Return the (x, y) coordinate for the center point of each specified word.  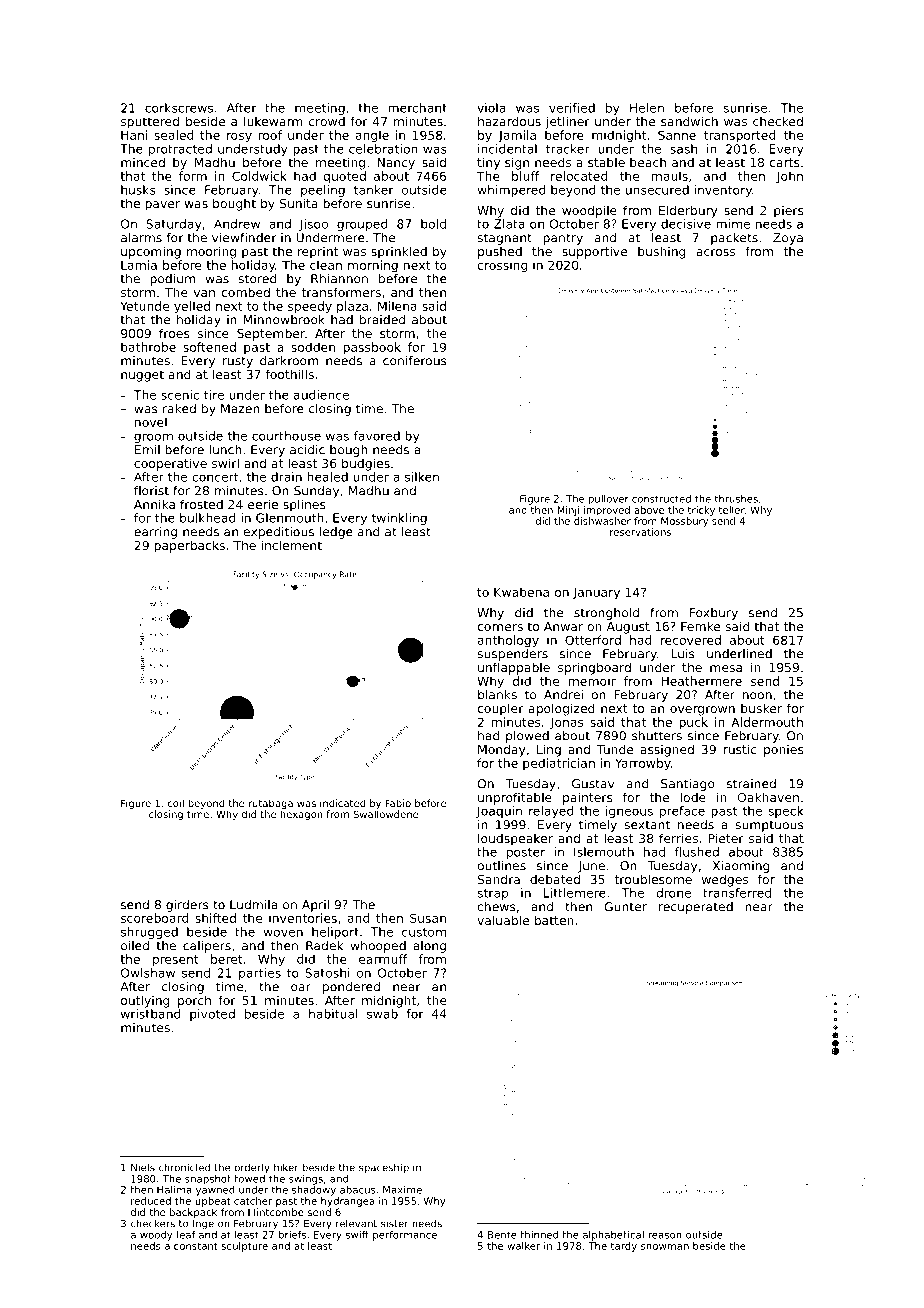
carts (784, 162)
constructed (661, 499)
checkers (153, 1223)
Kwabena (521, 592)
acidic (307, 450)
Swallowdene (385, 814)
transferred (737, 893)
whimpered (511, 191)
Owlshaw (148, 973)
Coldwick (259, 176)
